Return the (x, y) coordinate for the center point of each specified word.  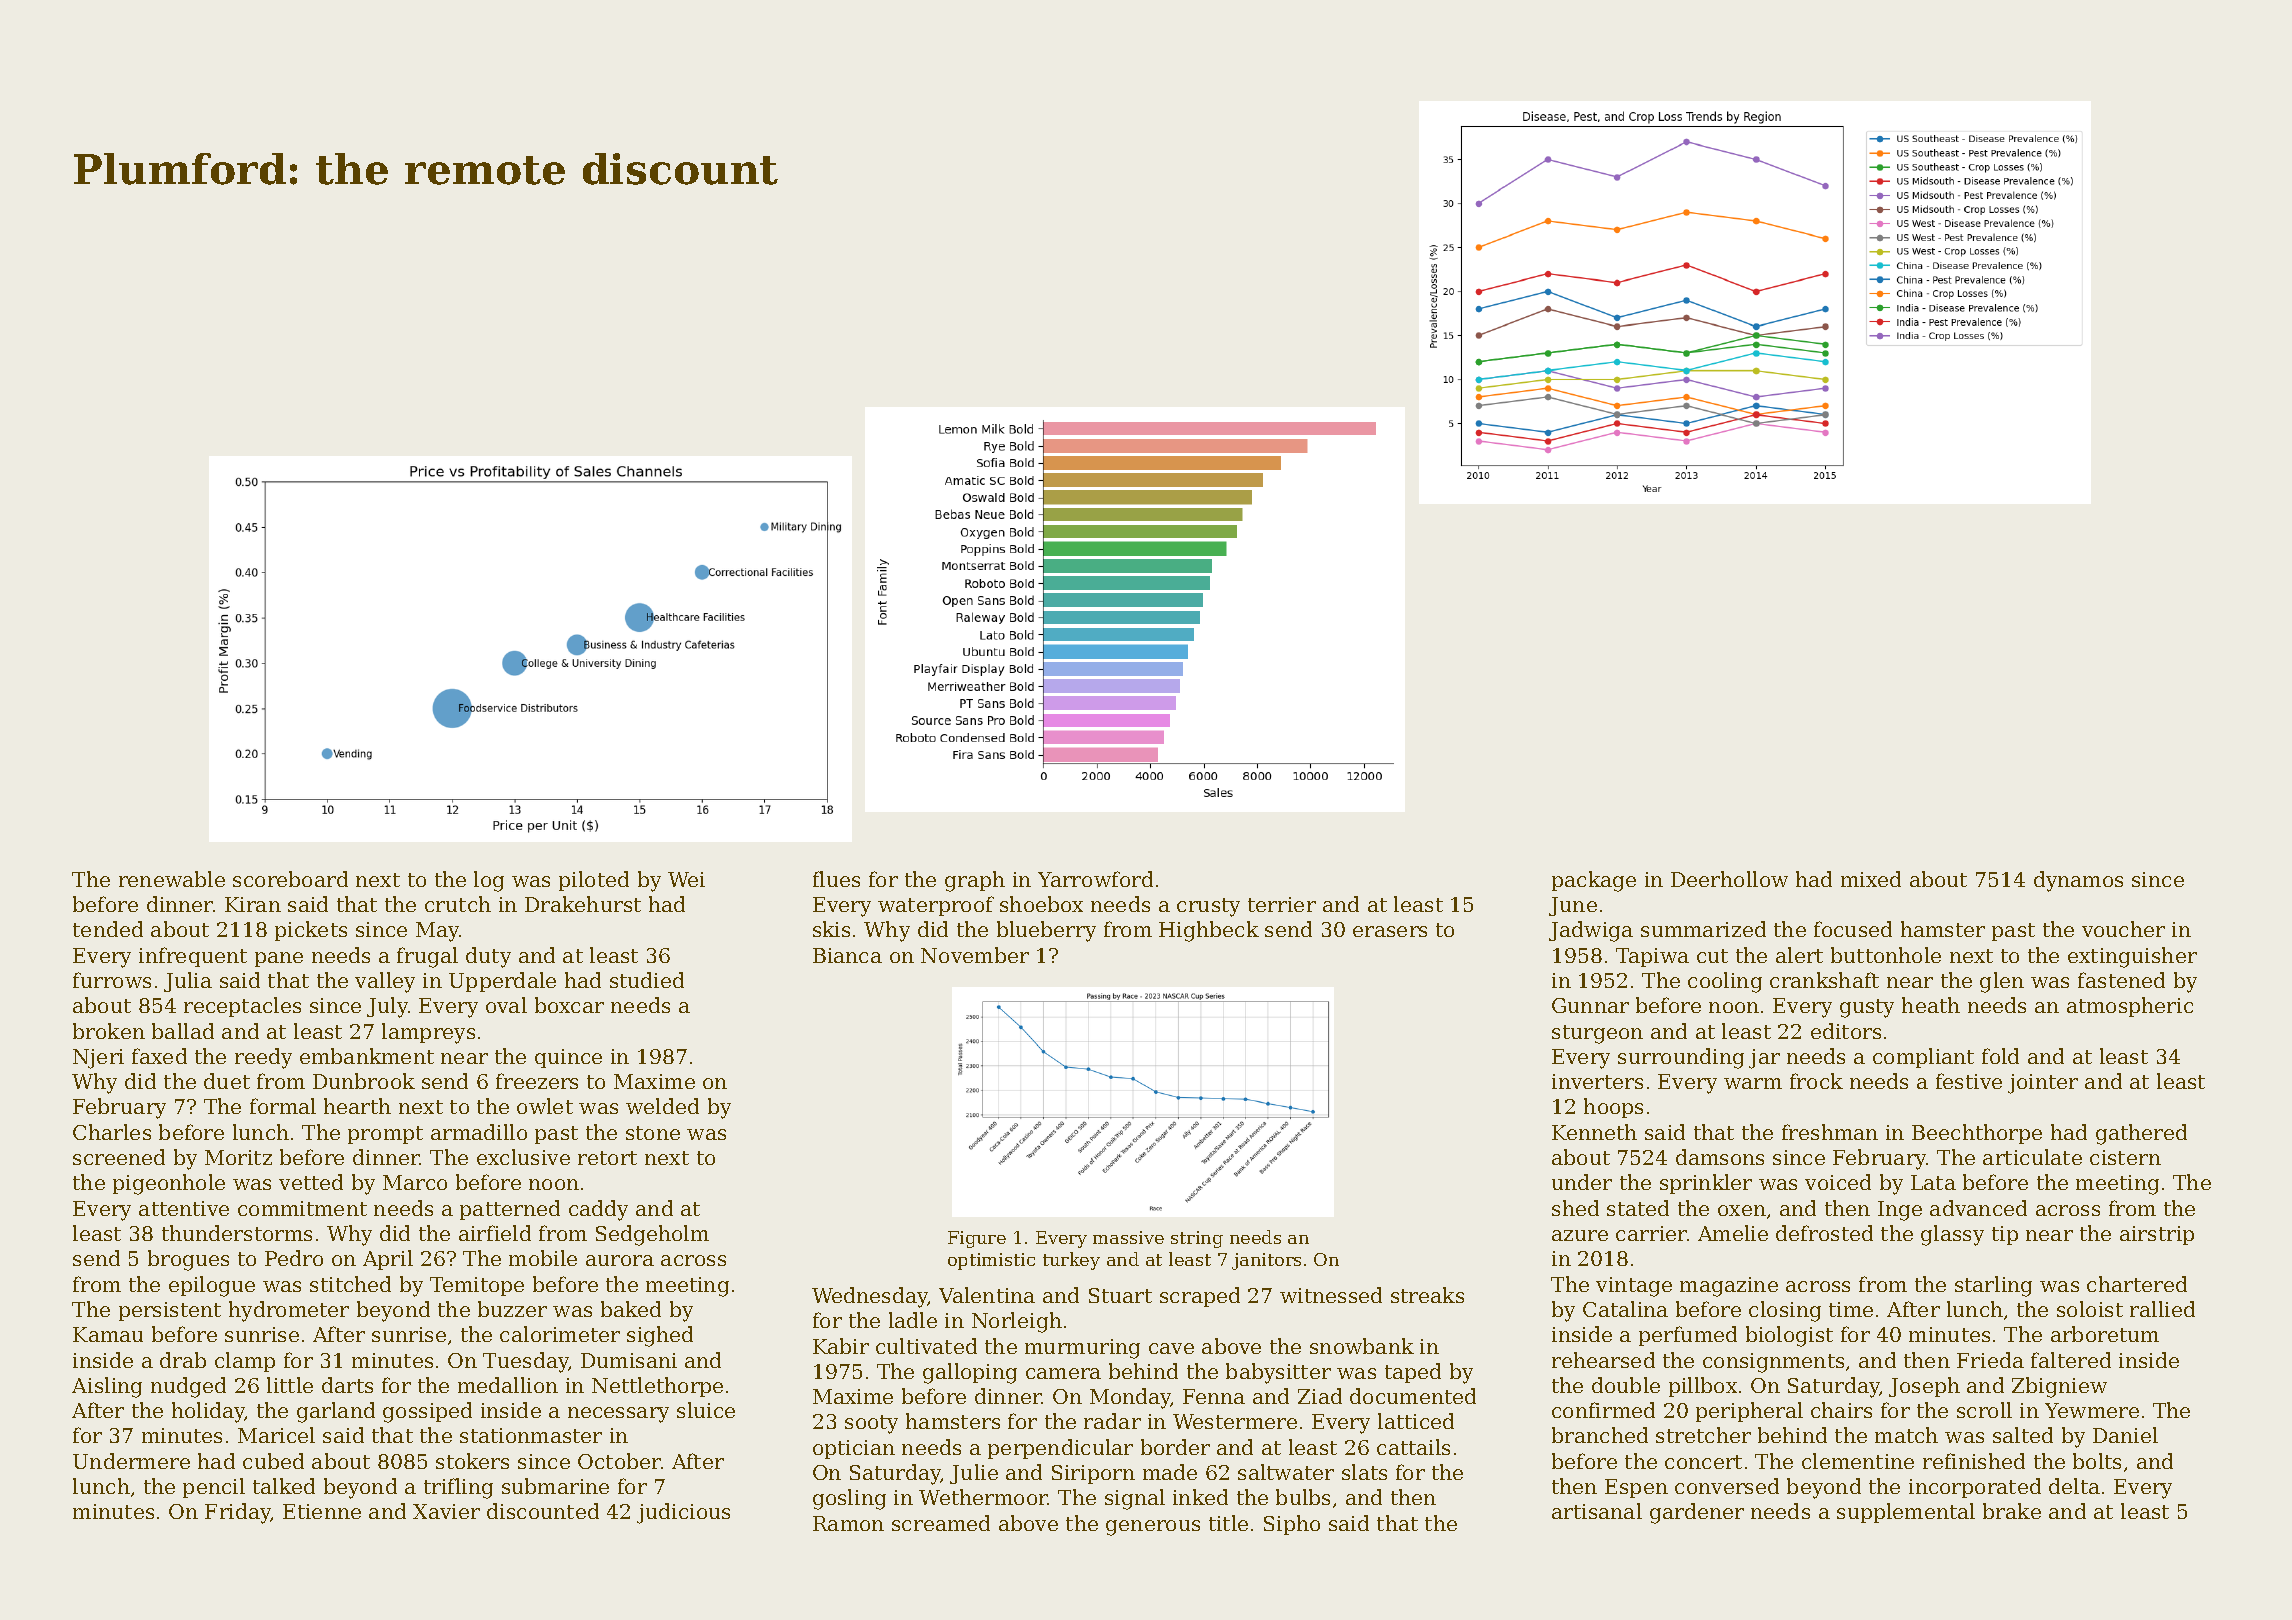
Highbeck (1209, 931)
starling (1993, 1286)
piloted (594, 881)
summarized (1703, 929)
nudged (188, 1387)
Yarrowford (1095, 879)
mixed (1871, 879)
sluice (706, 1410)
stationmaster (531, 1435)
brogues (188, 1260)
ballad (183, 1031)
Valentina (987, 1295)
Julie (974, 1474)
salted (2023, 1435)
